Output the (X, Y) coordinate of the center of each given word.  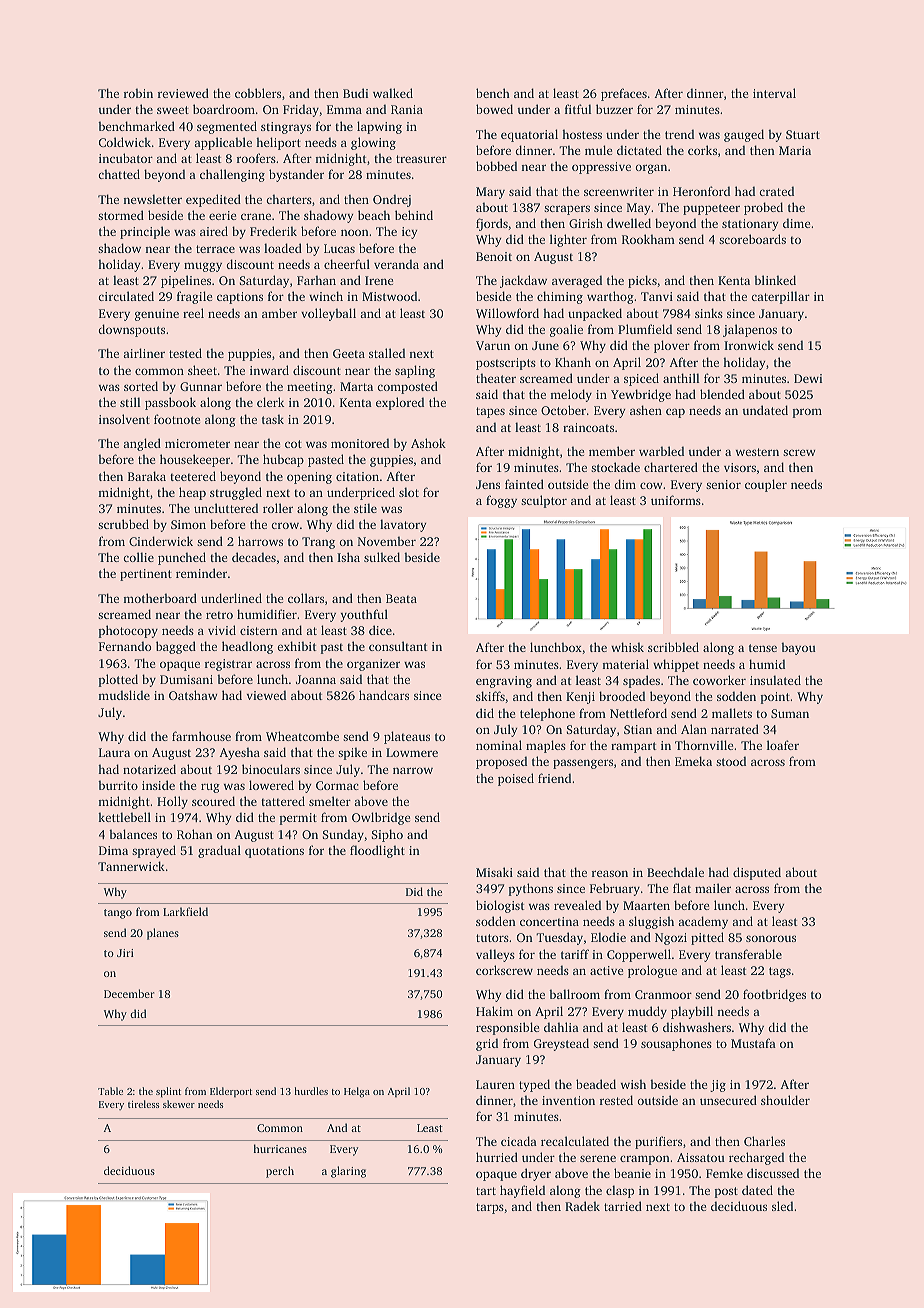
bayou (798, 648)
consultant (398, 646)
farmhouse (201, 736)
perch (280, 1172)
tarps (490, 1208)
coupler (766, 485)
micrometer (197, 443)
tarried (623, 1206)
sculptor (544, 501)
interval (774, 93)
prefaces (624, 94)
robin (138, 93)
